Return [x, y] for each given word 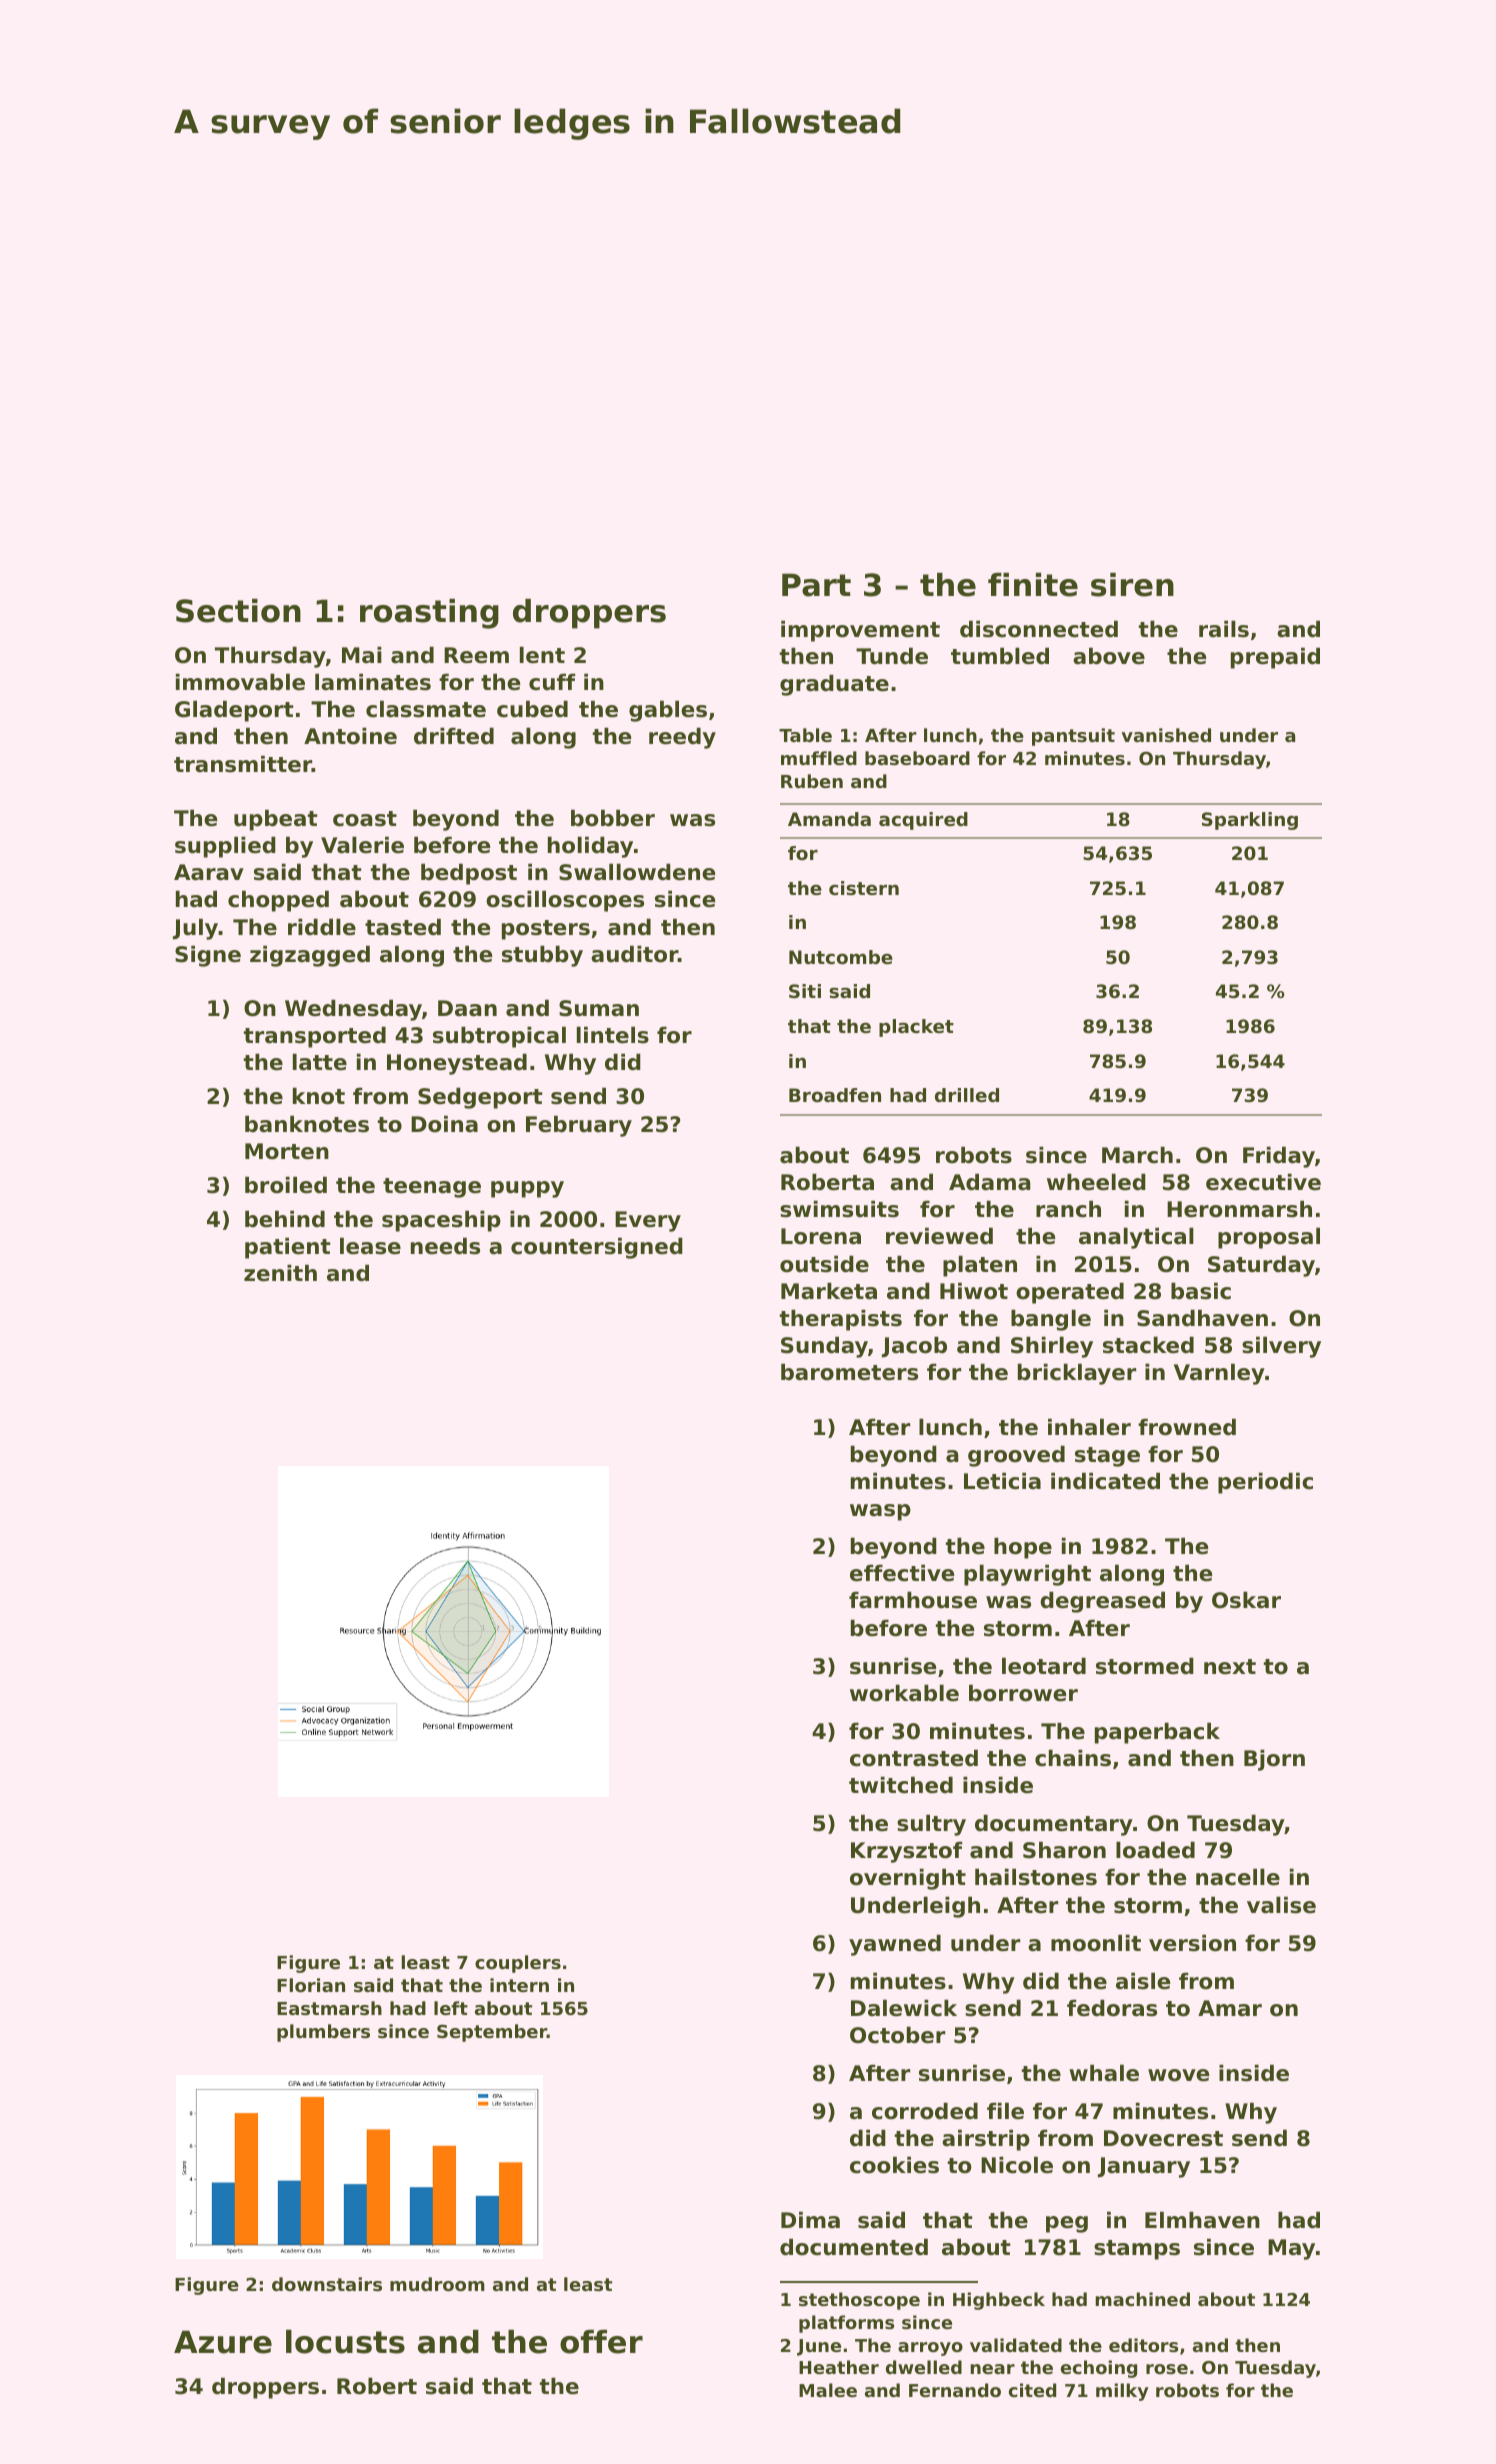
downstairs [327, 2284]
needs [445, 1246]
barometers [849, 1372]
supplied [225, 847]
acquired [923, 821]
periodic [1265, 1483]
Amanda [829, 819]
